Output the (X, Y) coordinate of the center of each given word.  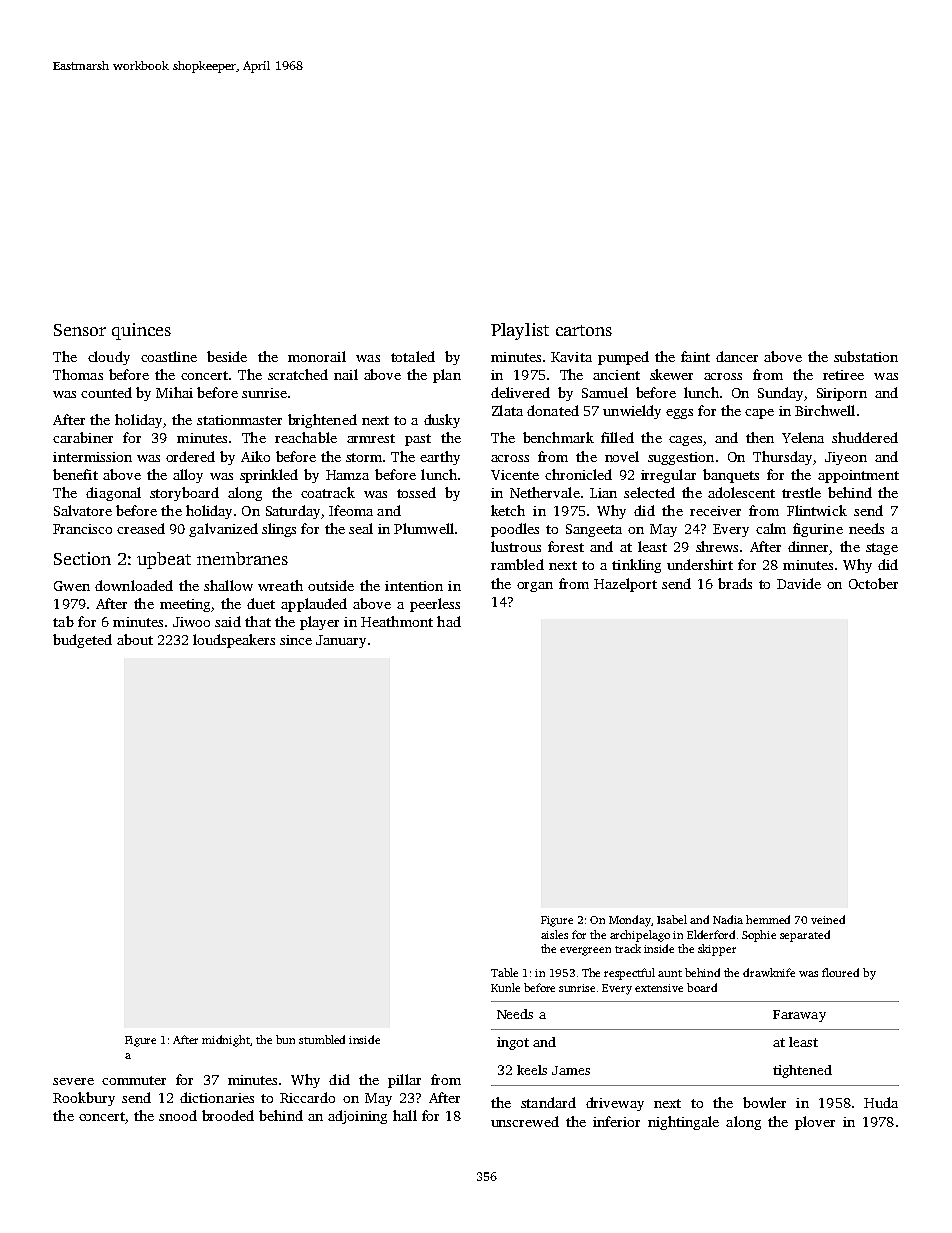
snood (178, 1115)
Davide (799, 583)
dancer (737, 356)
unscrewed (525, 1121)
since (296, 640)
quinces (141, 331)
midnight (226, 1041)
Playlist (520, 331)
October (873, 583)
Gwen (72, 586)
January (341, 641)
